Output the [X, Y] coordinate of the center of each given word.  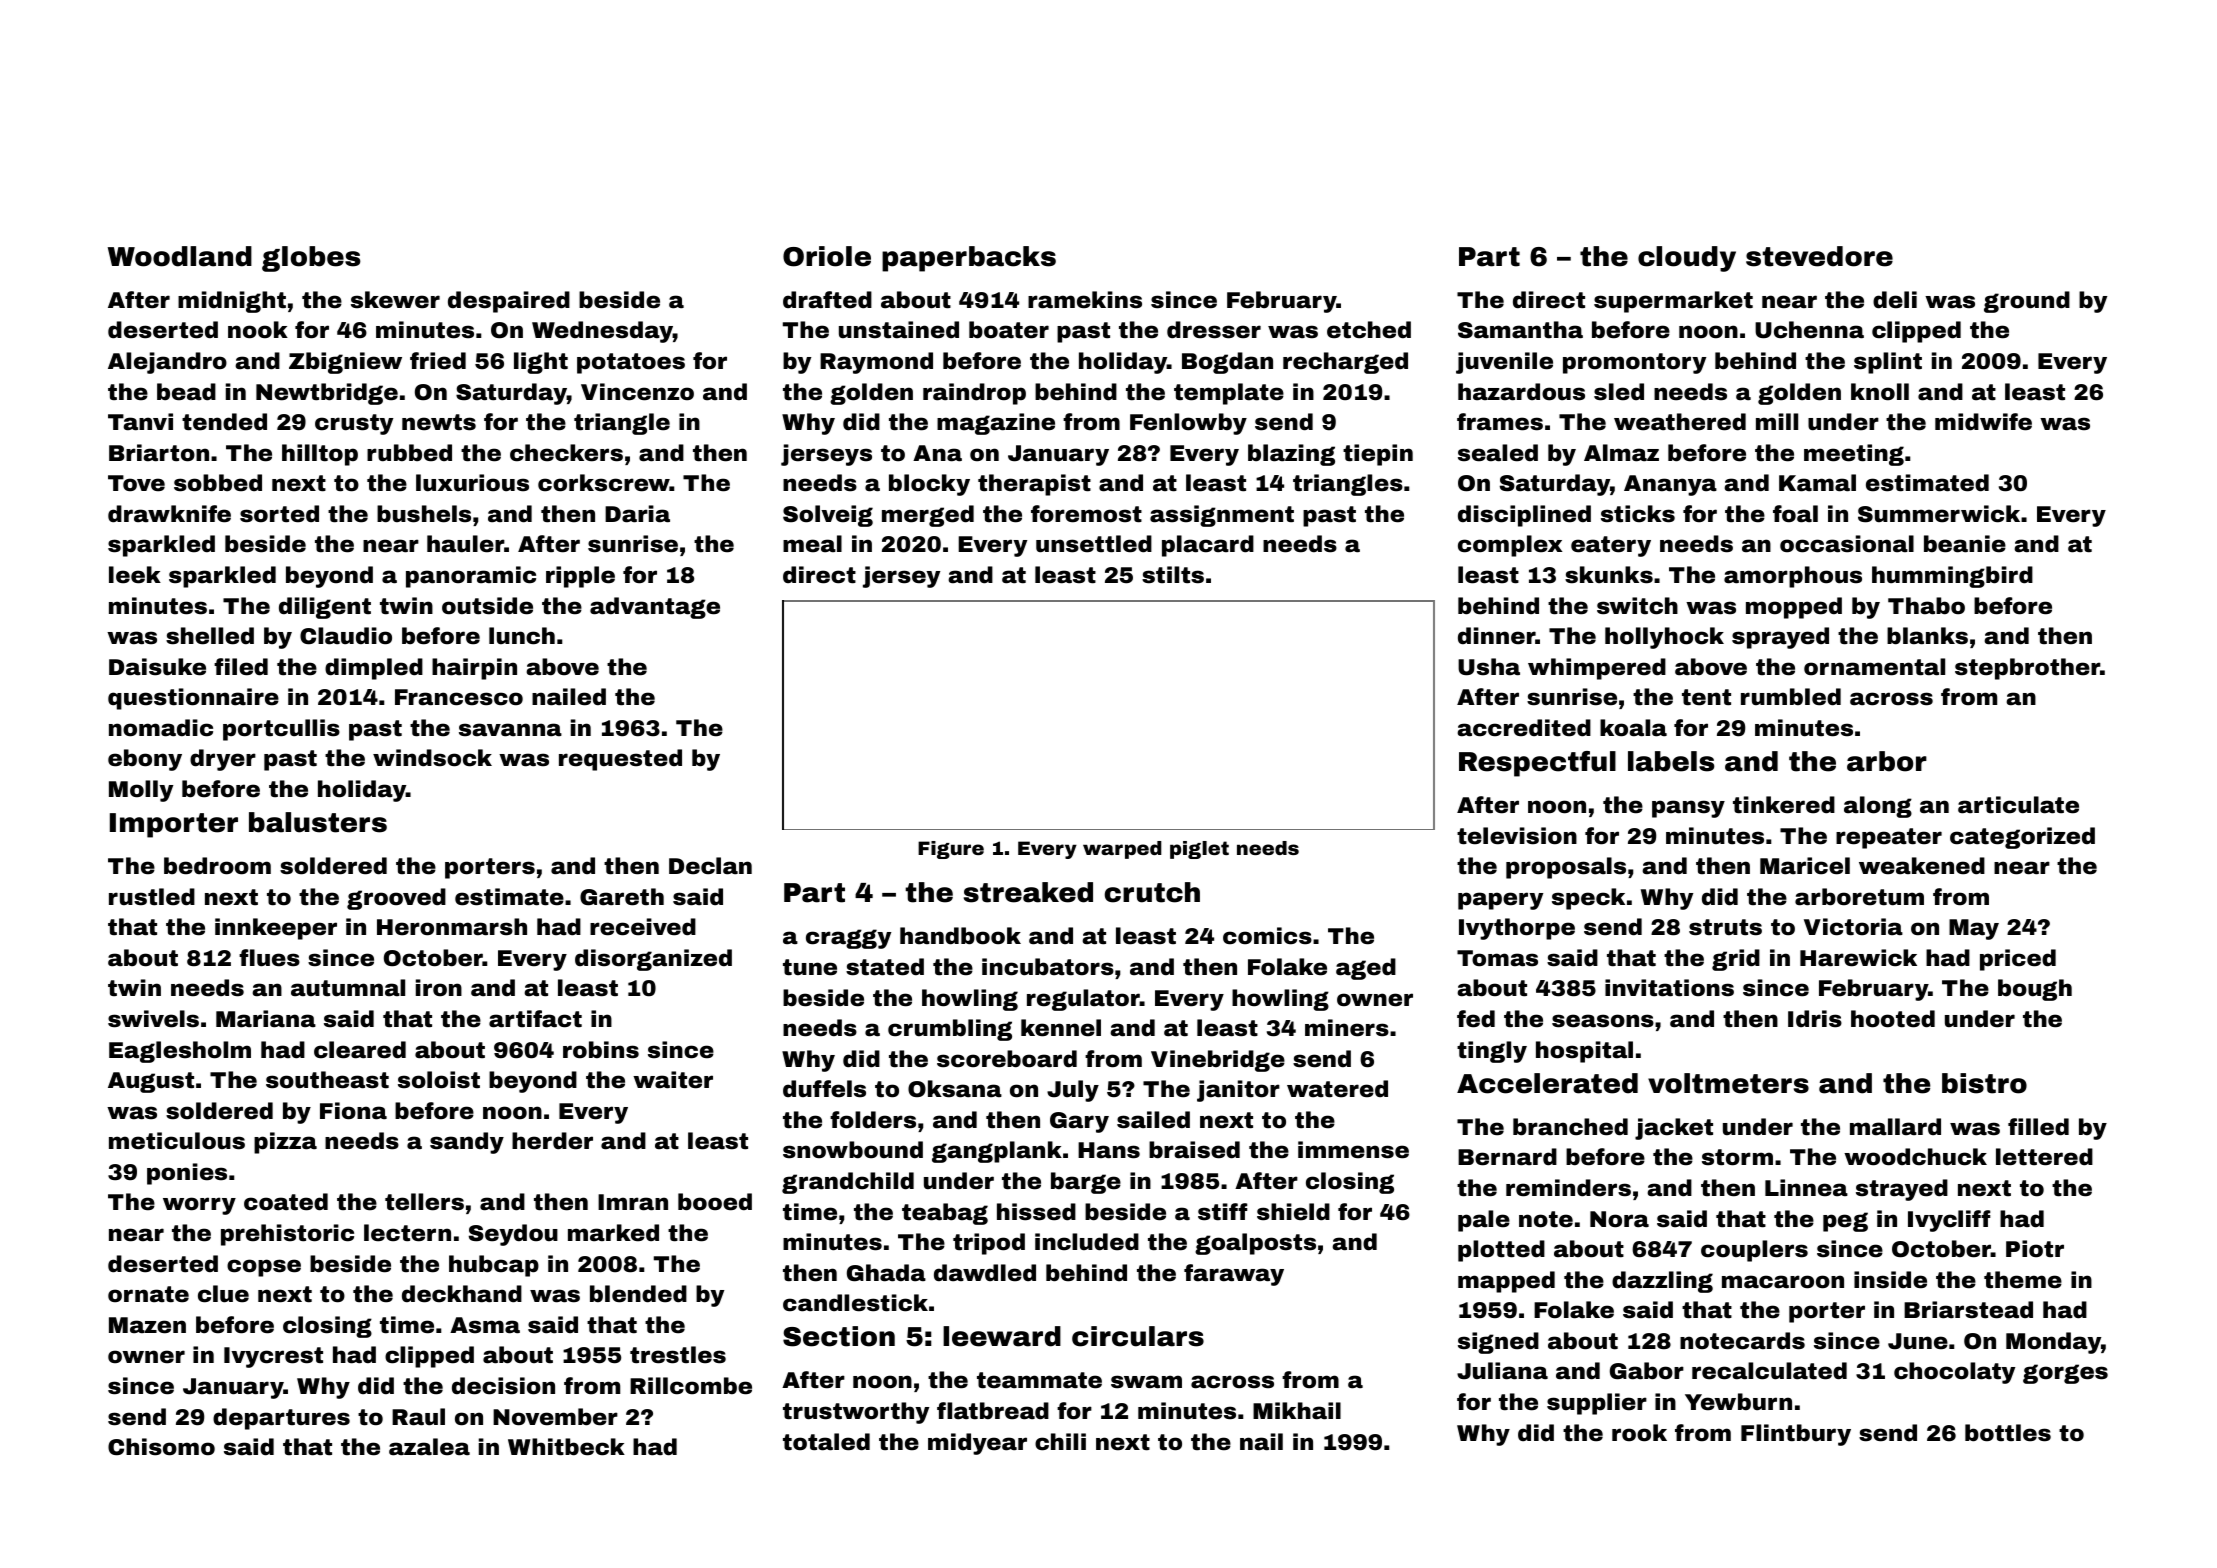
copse [264, 1268]
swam [1146, 1382]
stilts [1173, 575]
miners [1347, 1028]
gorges [2065, 1374]
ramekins [1085, 300]
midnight [232, 302]
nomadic [161, 728]
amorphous [1793, 577]
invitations [1669, 988]
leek [135, 575]
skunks [1609, 575]
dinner [1496, 636]
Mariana [266, 1019]
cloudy [1687, 259]
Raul [418, 1417]
